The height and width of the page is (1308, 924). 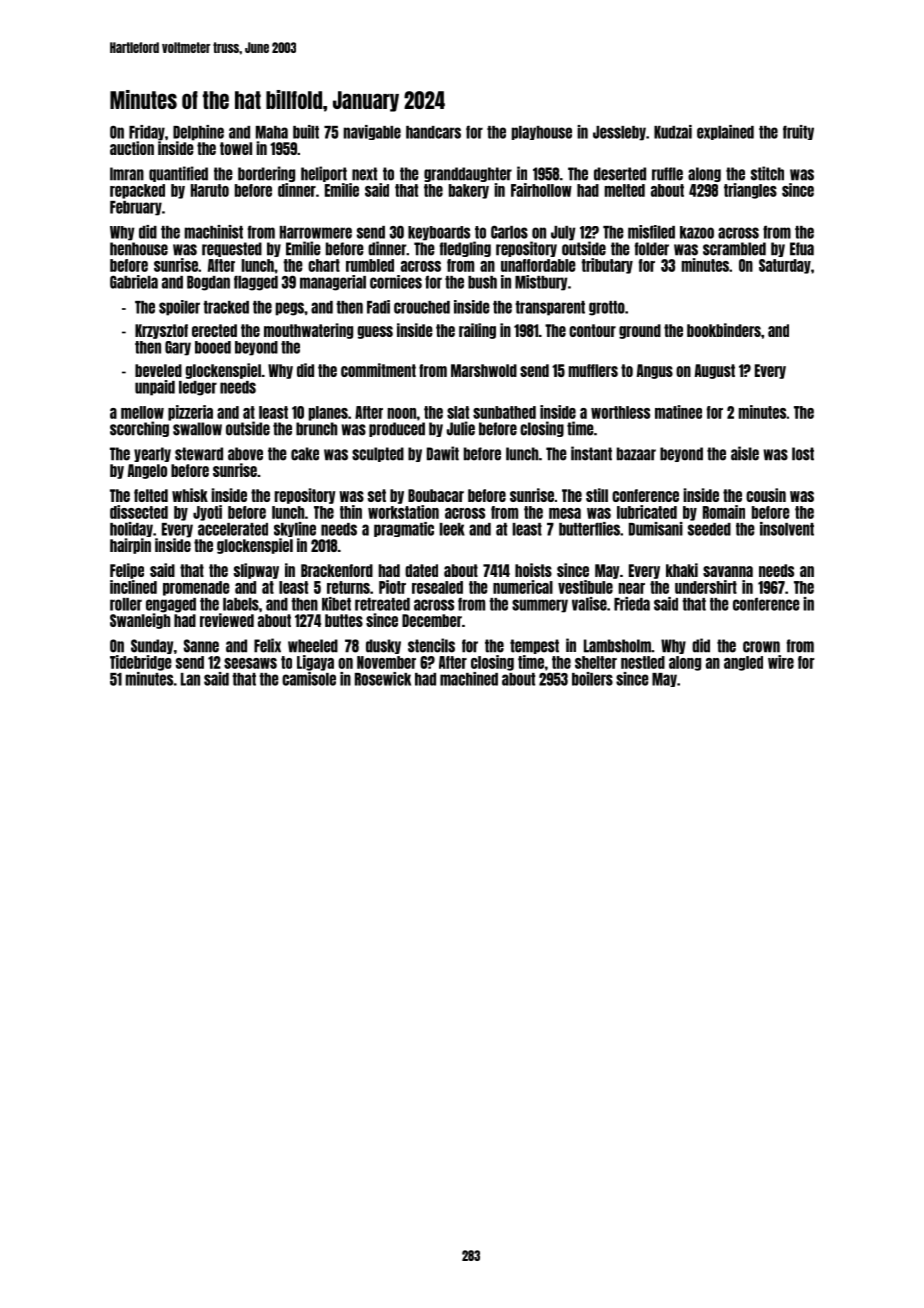 What do you see at coordinates (375, 332) in the page?
I see `guess` at bounding box center [375, 332].
